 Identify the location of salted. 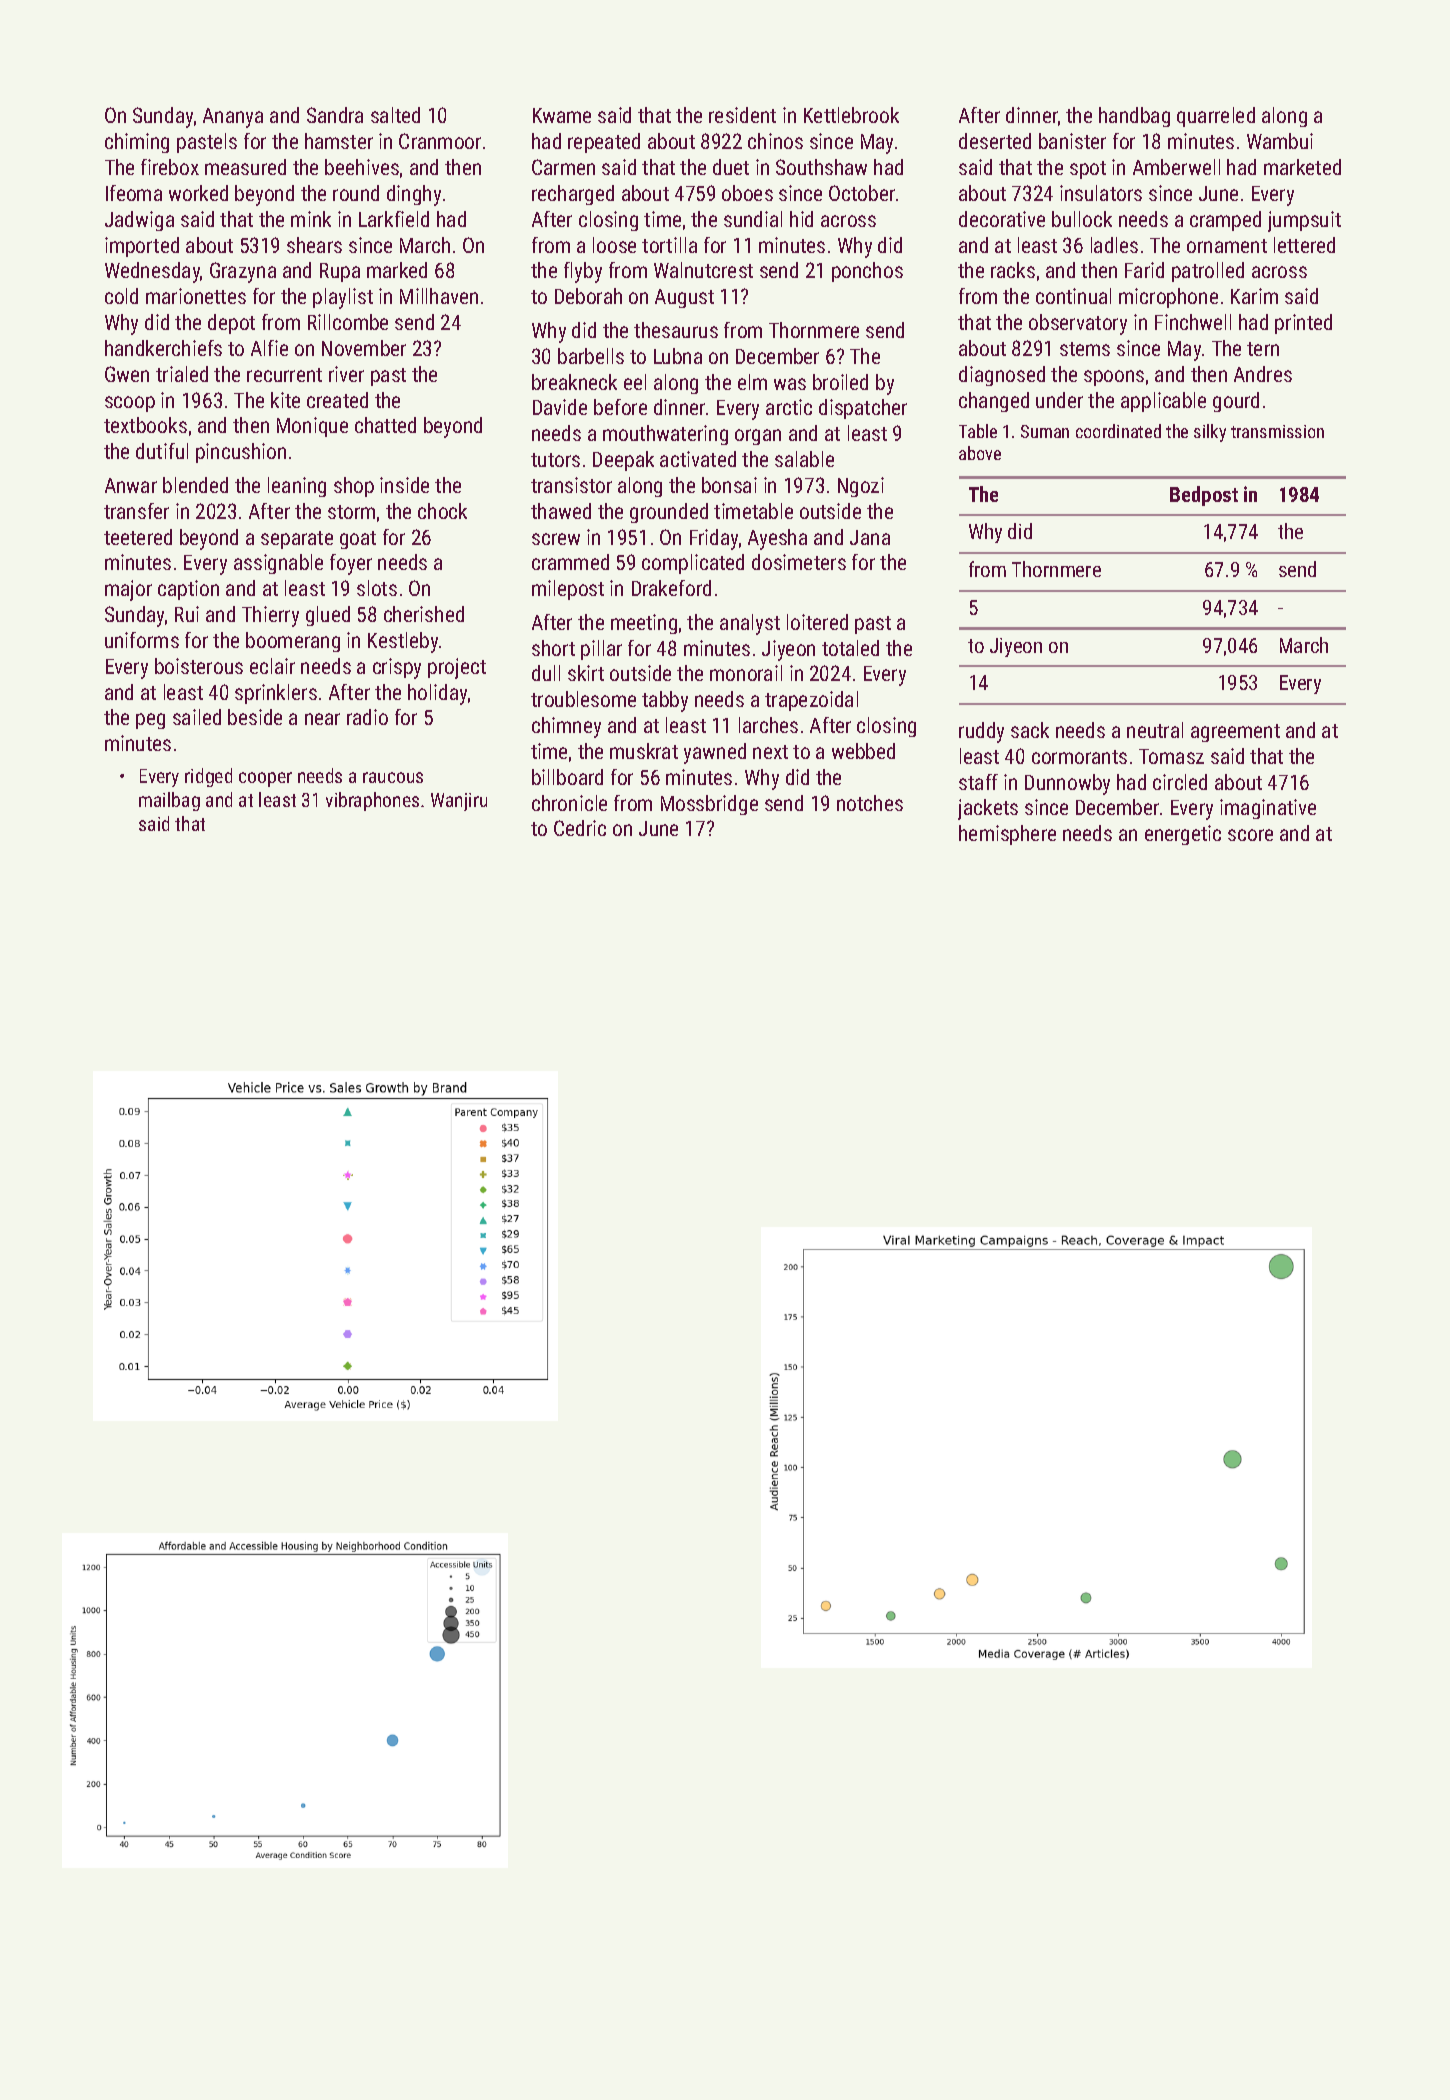
(395, 115).
